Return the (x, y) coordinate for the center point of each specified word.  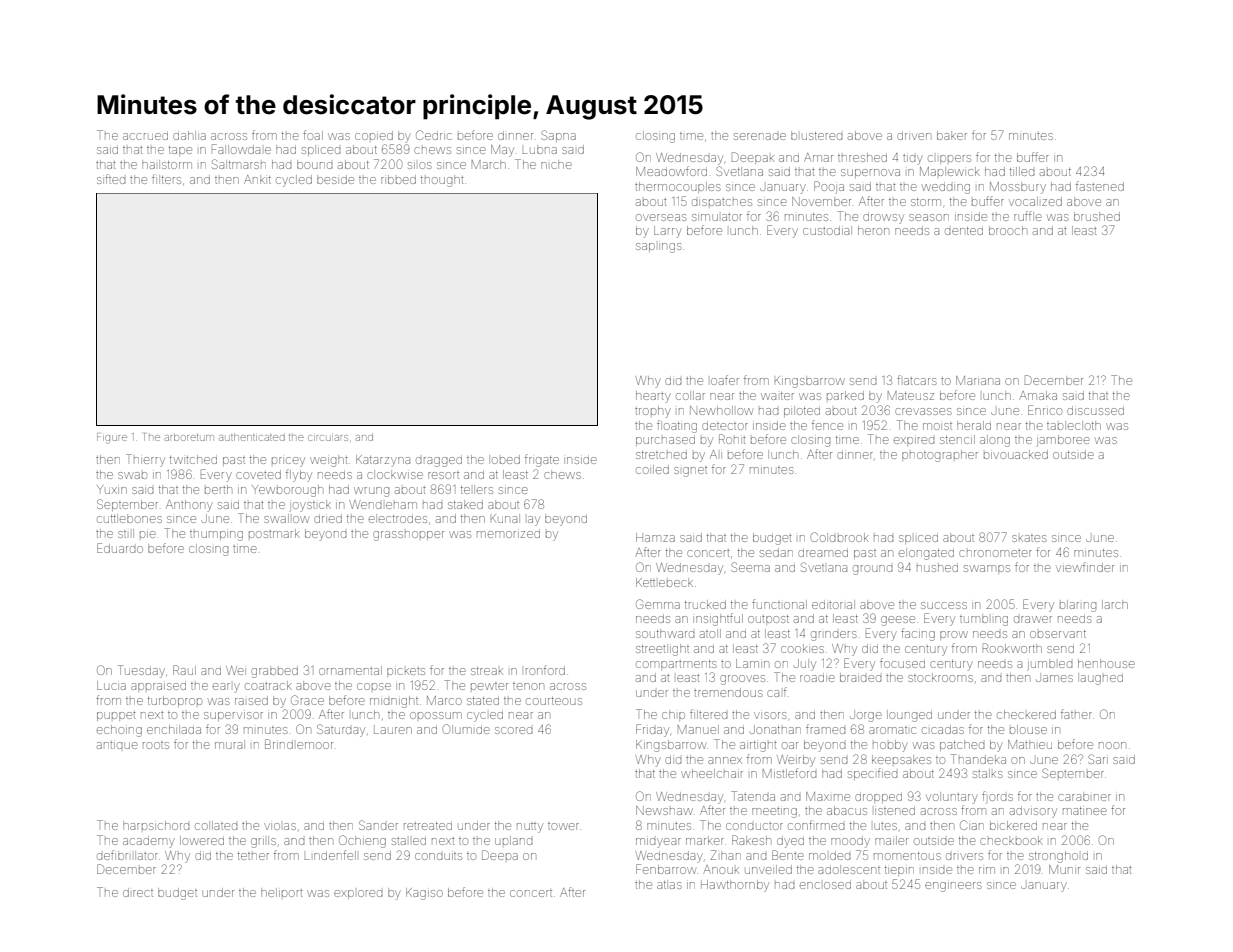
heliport (281, 892)
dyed (790, 842)
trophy (653, 412)
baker (952, 135)
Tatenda (753, 796)
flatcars (917, 380)
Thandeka (978, 759)
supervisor (233, 716)
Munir (1064, 869)
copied (374, 135)
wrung (371, 492)
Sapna (558, 136)
